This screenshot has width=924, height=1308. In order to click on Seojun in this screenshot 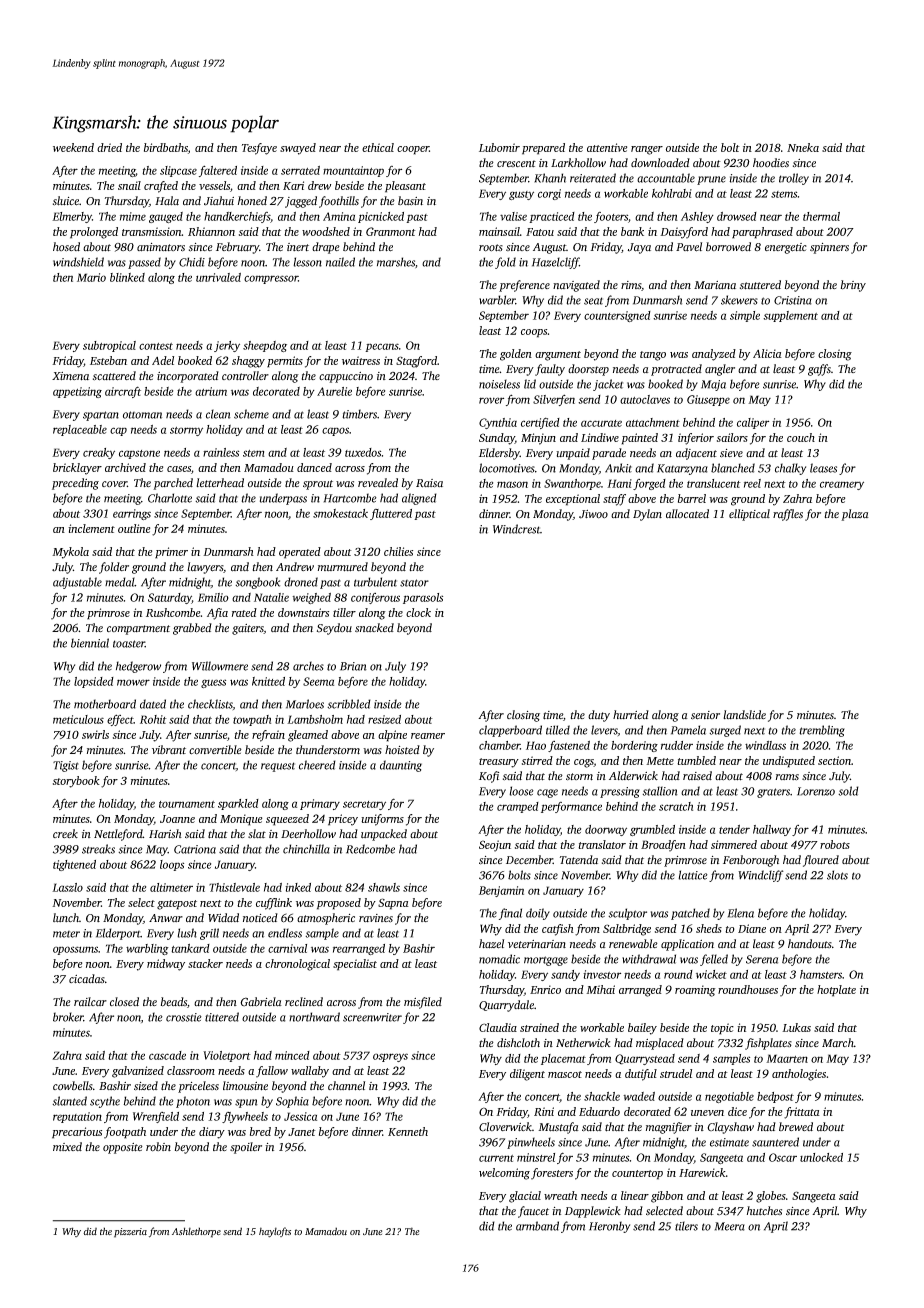, I will do `click(495, 846)`.
